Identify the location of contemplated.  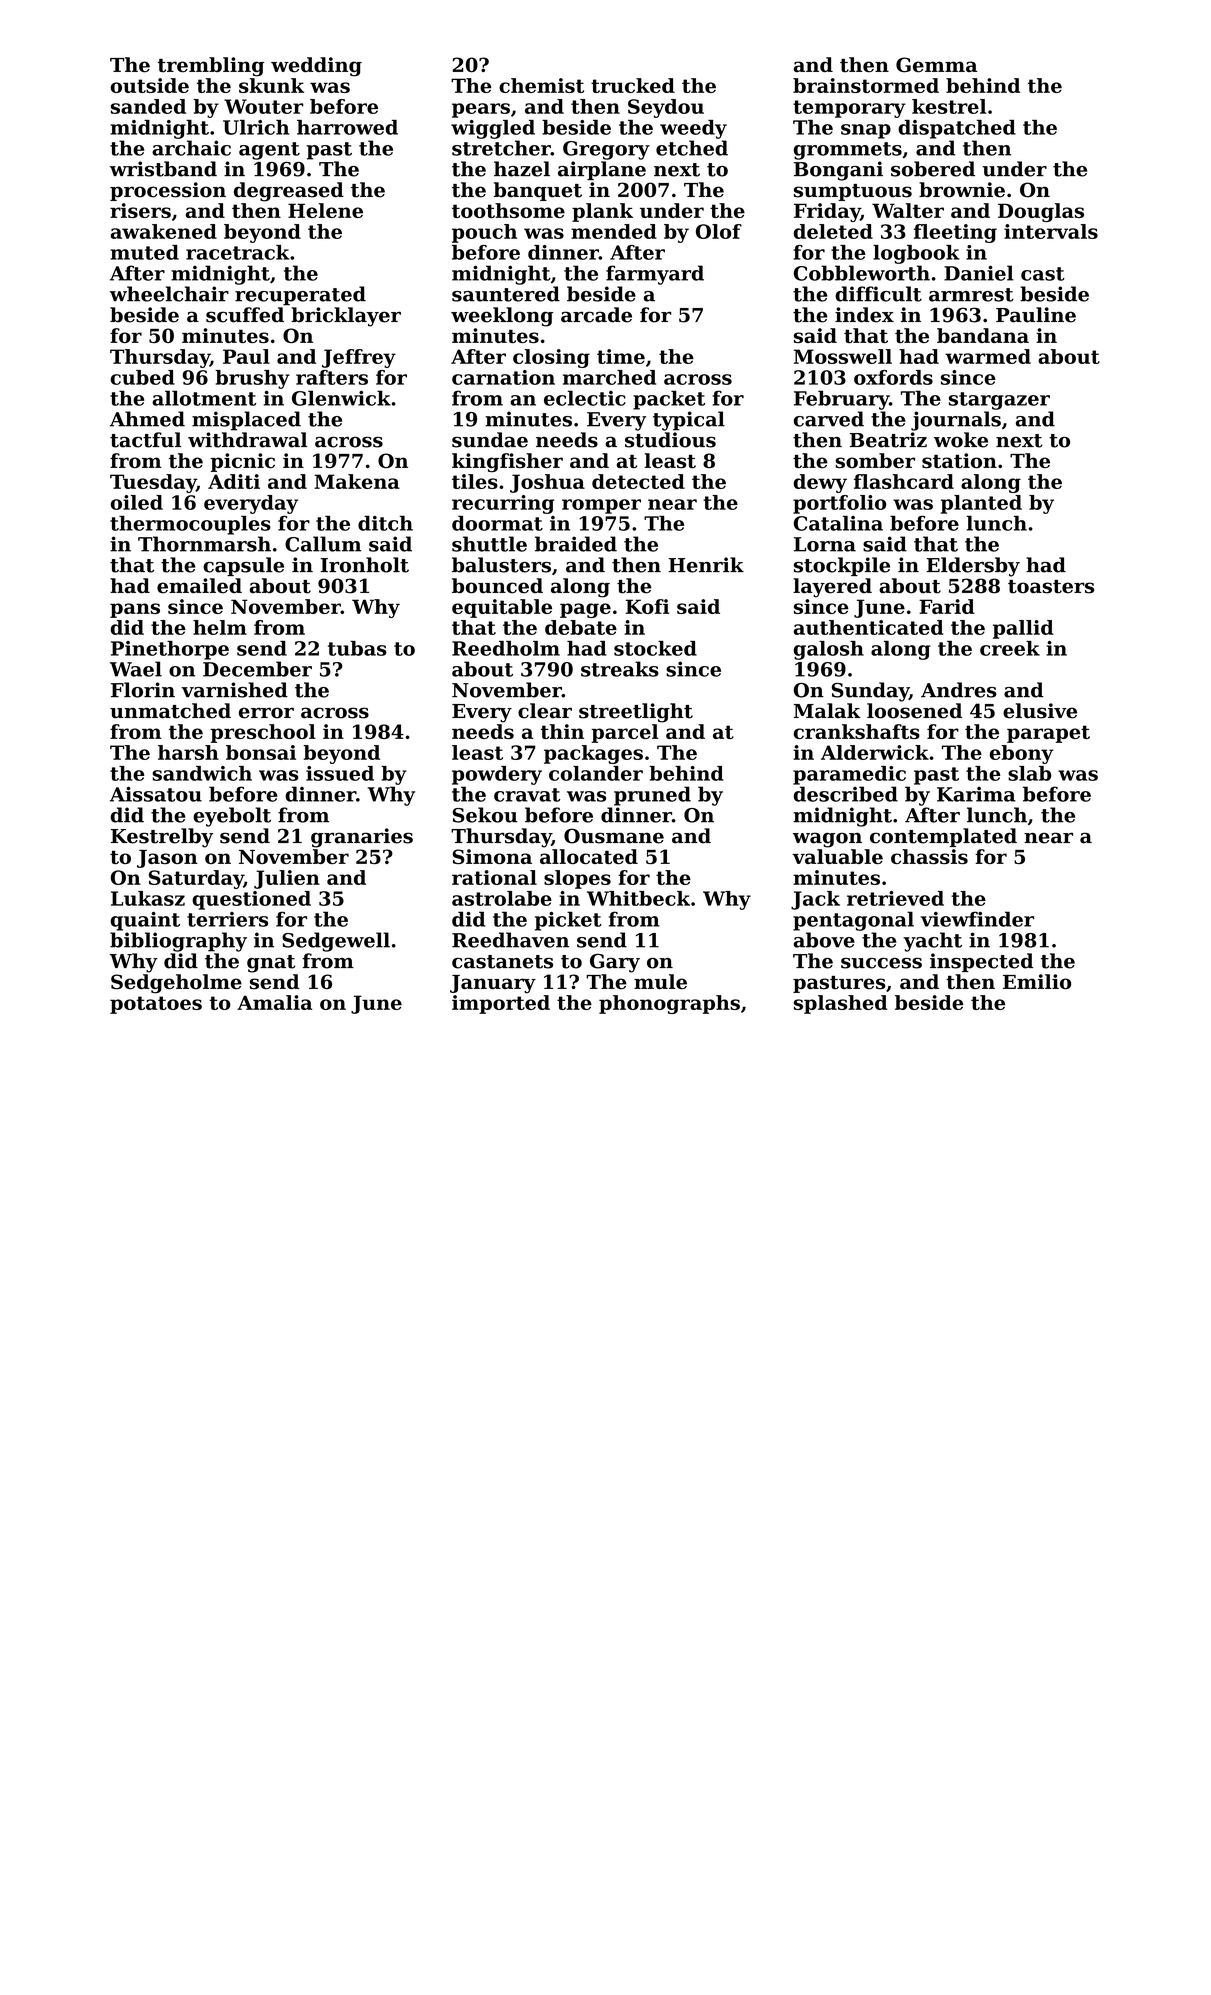
(943, 837).
